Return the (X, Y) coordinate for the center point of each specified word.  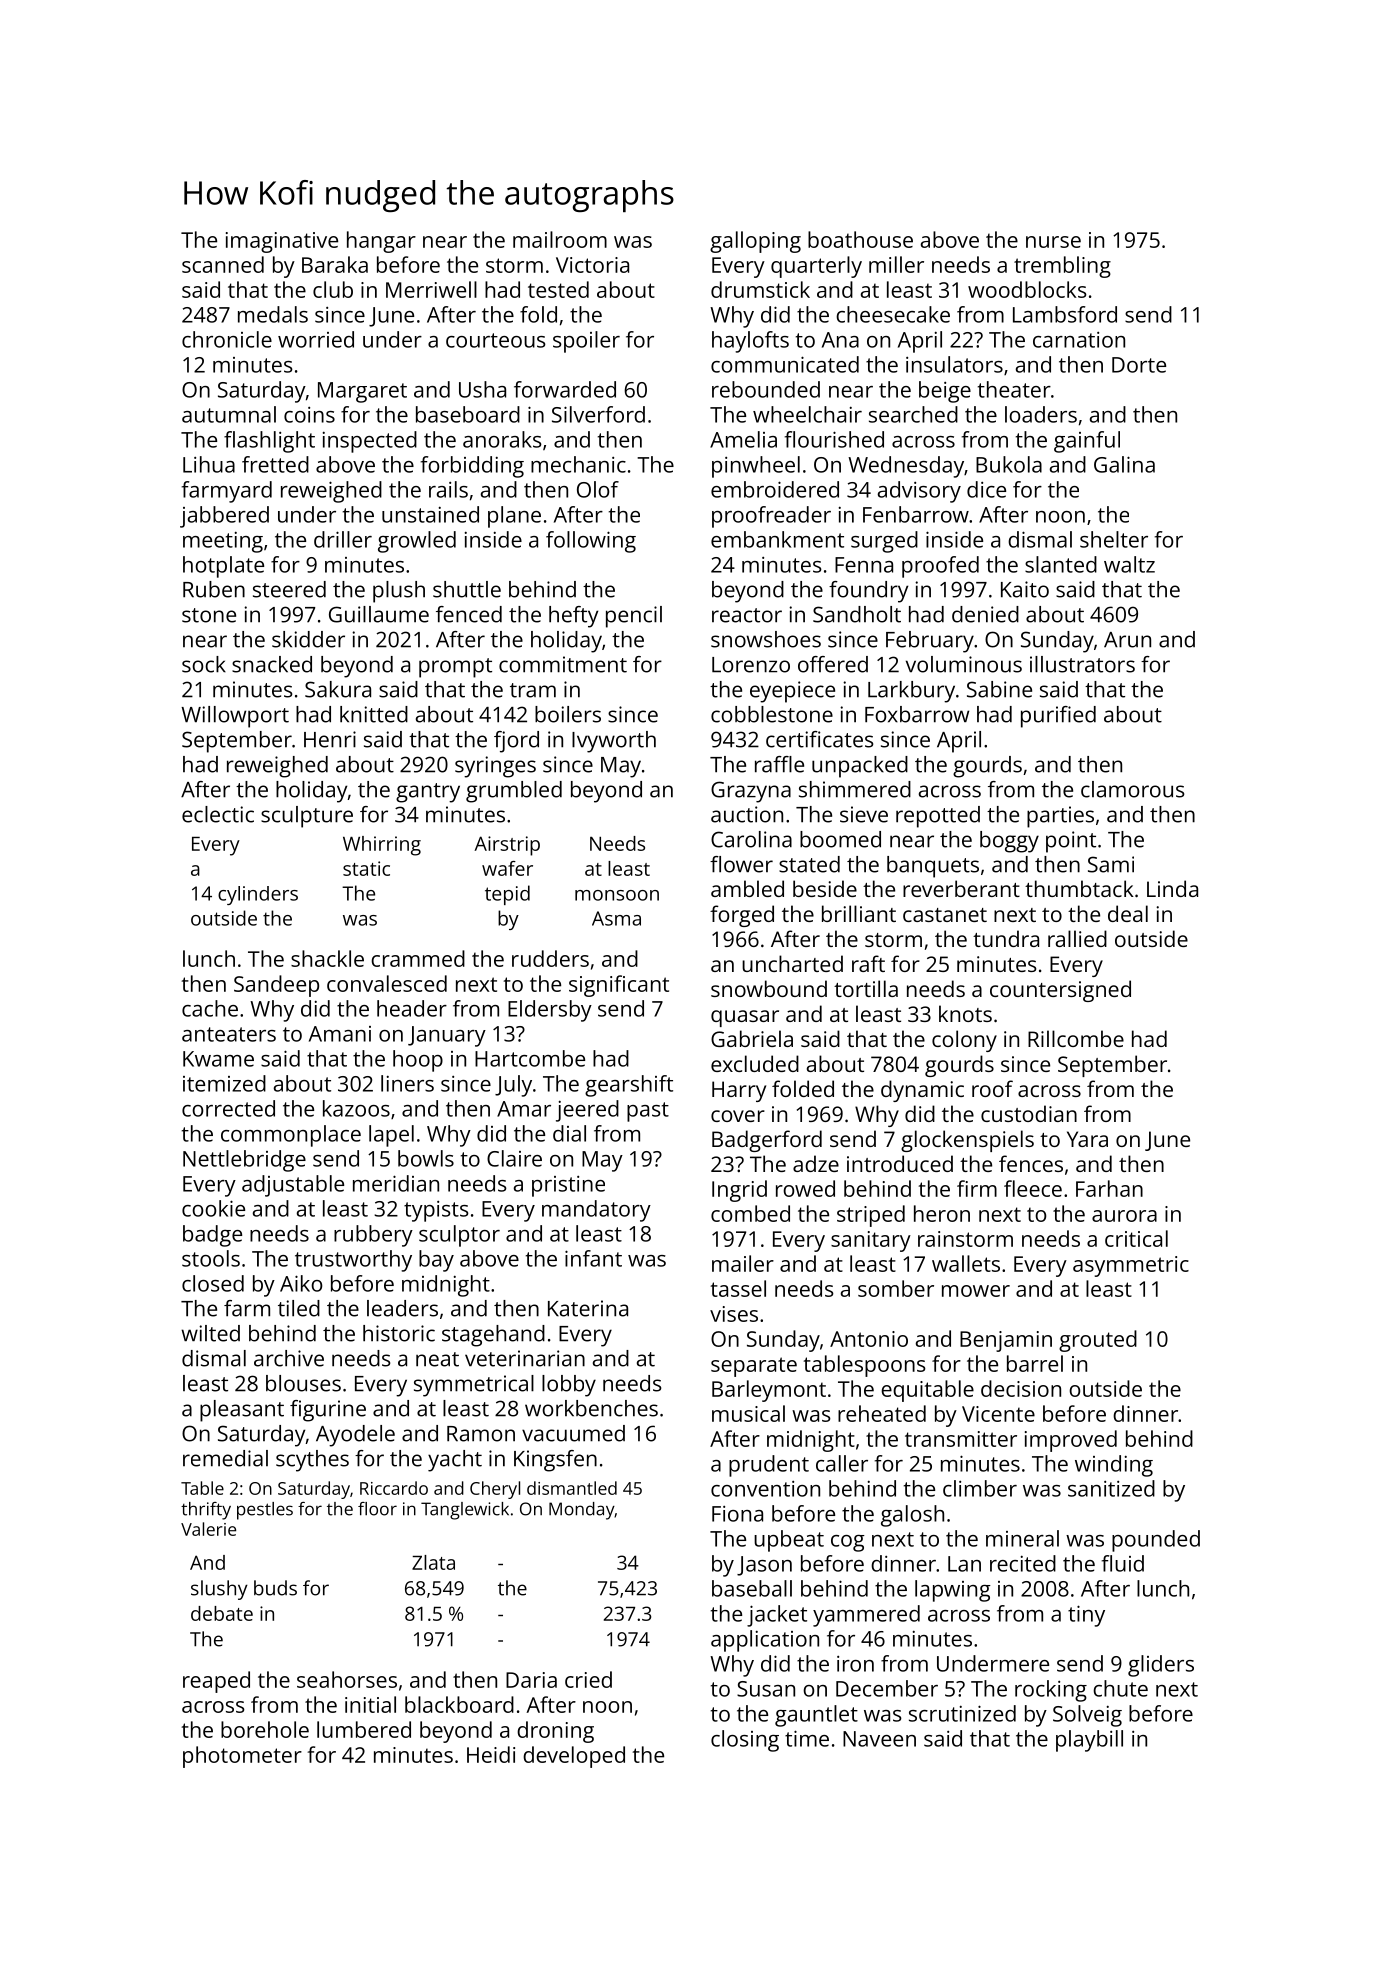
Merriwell (431, 289)
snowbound (769, 988)
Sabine (999, 689)
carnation (1079, 340)
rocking (1051, 1691)
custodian (1029, 1113)
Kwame (218, 1059)
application (765, 1641)
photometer (242, 1757)
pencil (634, 617)
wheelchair (807, 414)
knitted (374, 714)
